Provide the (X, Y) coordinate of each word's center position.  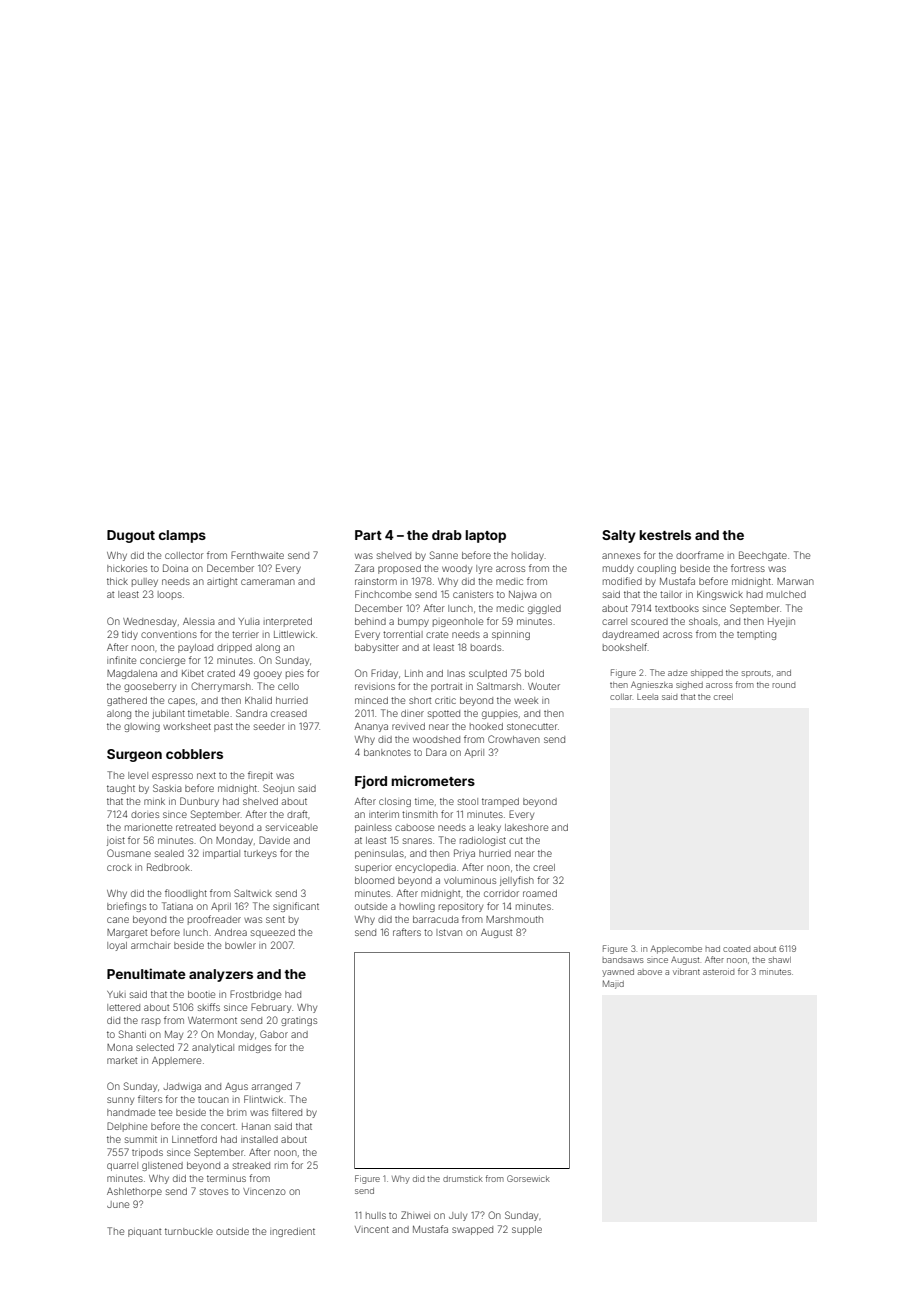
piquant (144, 1233)
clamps (182, 536)
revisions (375, 687)
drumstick (463, 1178)
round (784, 685)
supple (527, 1230)
